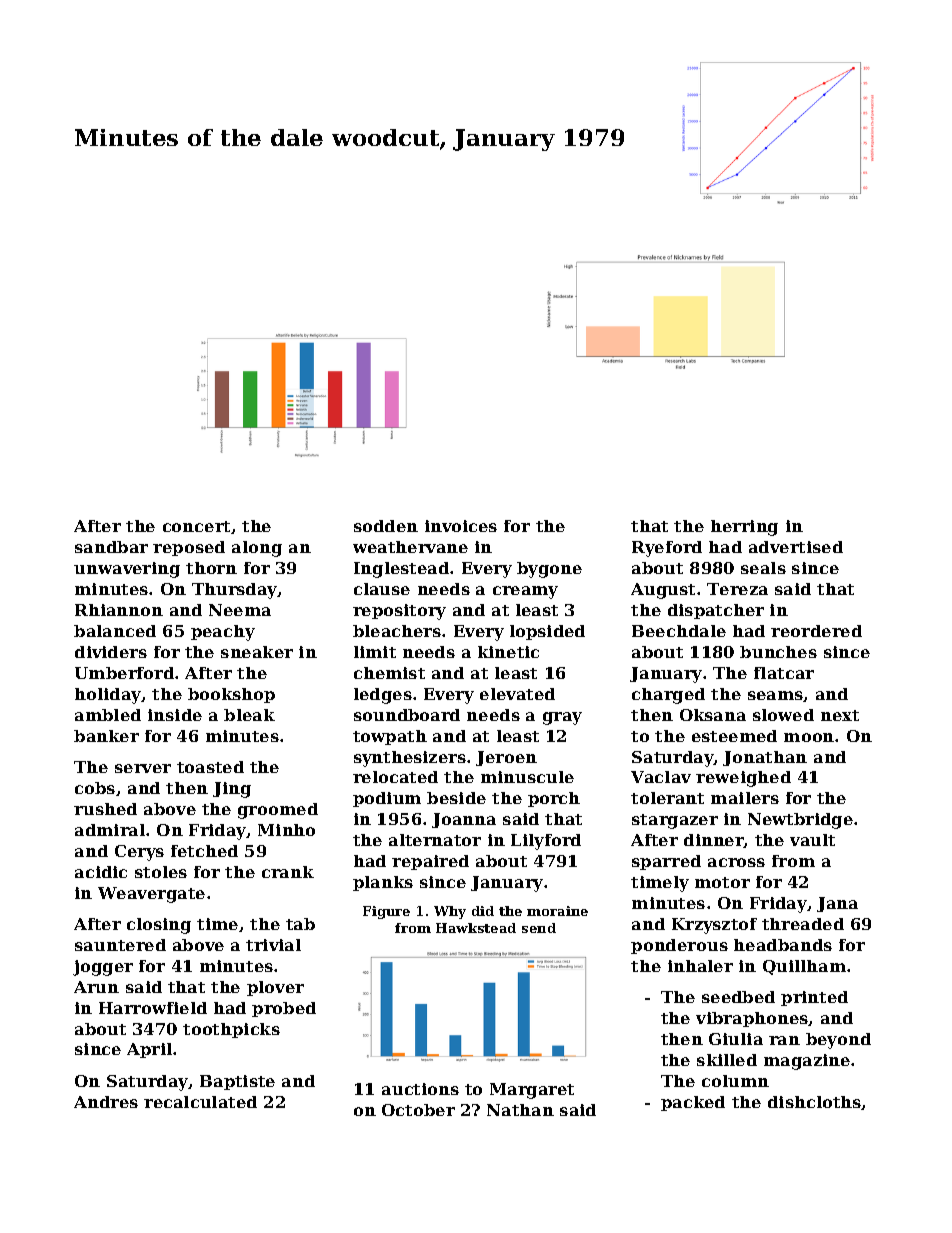 The width and height of the screenshot is (952, 1233). I want to click on Margaret, so click(532, 1091).
